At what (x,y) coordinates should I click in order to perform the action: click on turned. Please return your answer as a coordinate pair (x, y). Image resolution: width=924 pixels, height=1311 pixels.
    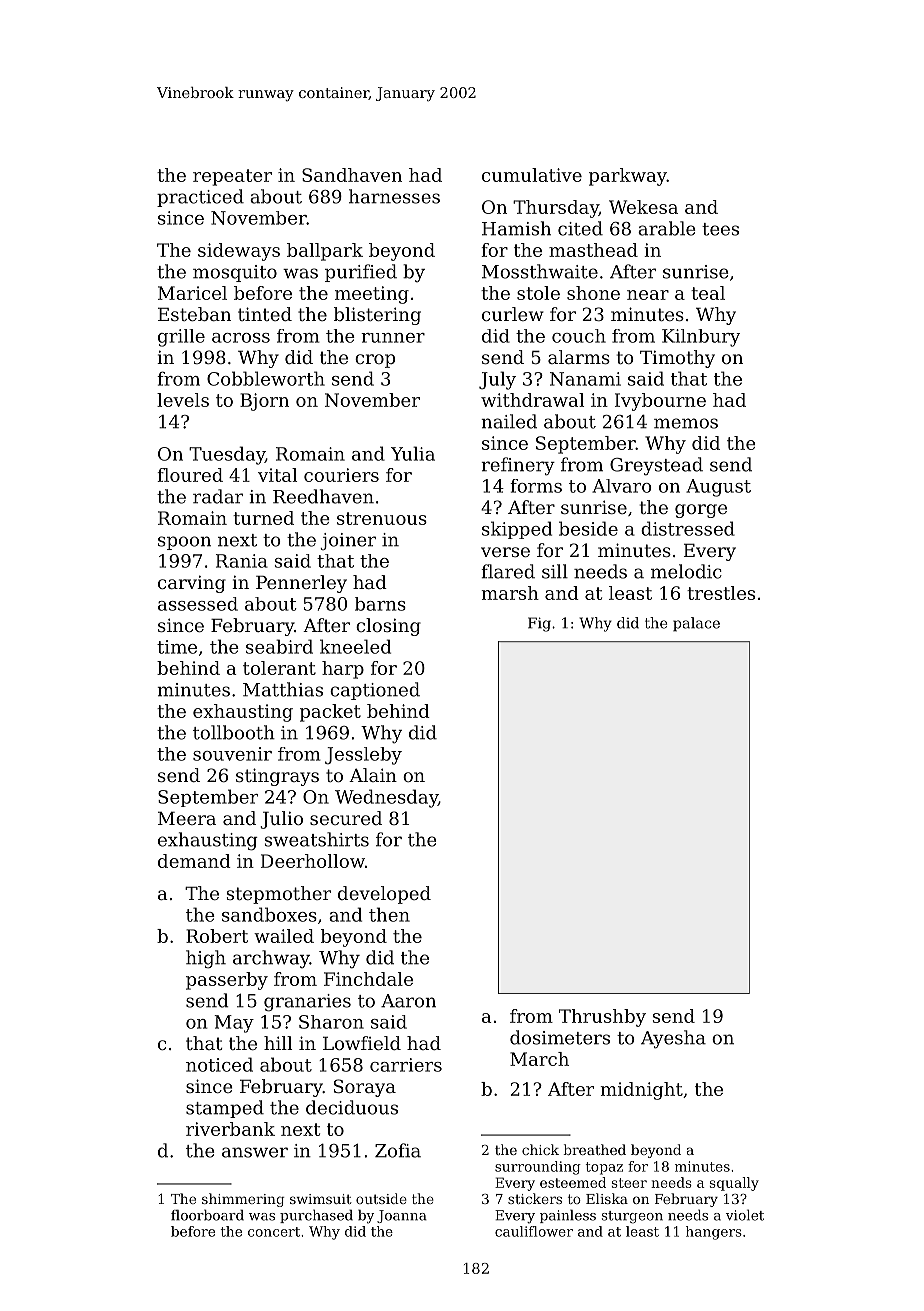
    Looking at the image, I should click on (263, 518).
